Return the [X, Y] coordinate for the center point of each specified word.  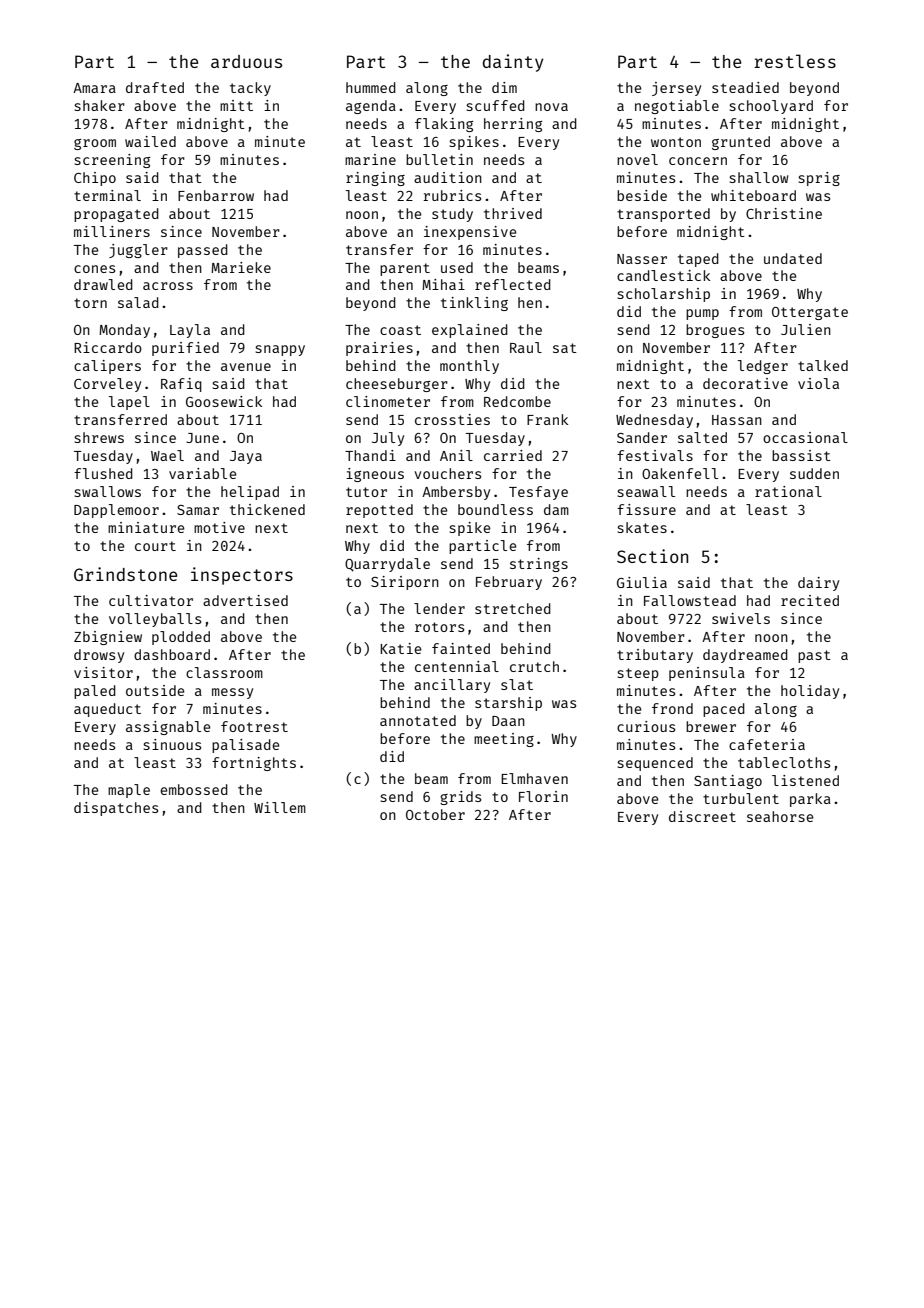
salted [702, 437]
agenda [371, 107]
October [435, 814]
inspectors [242, 576]
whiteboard [753, 195]
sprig [819, 179]
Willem [280, 807]
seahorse [780, 816]
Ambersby [456, 493]
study [452, 215]
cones [94, 269]
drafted [155, 87]
